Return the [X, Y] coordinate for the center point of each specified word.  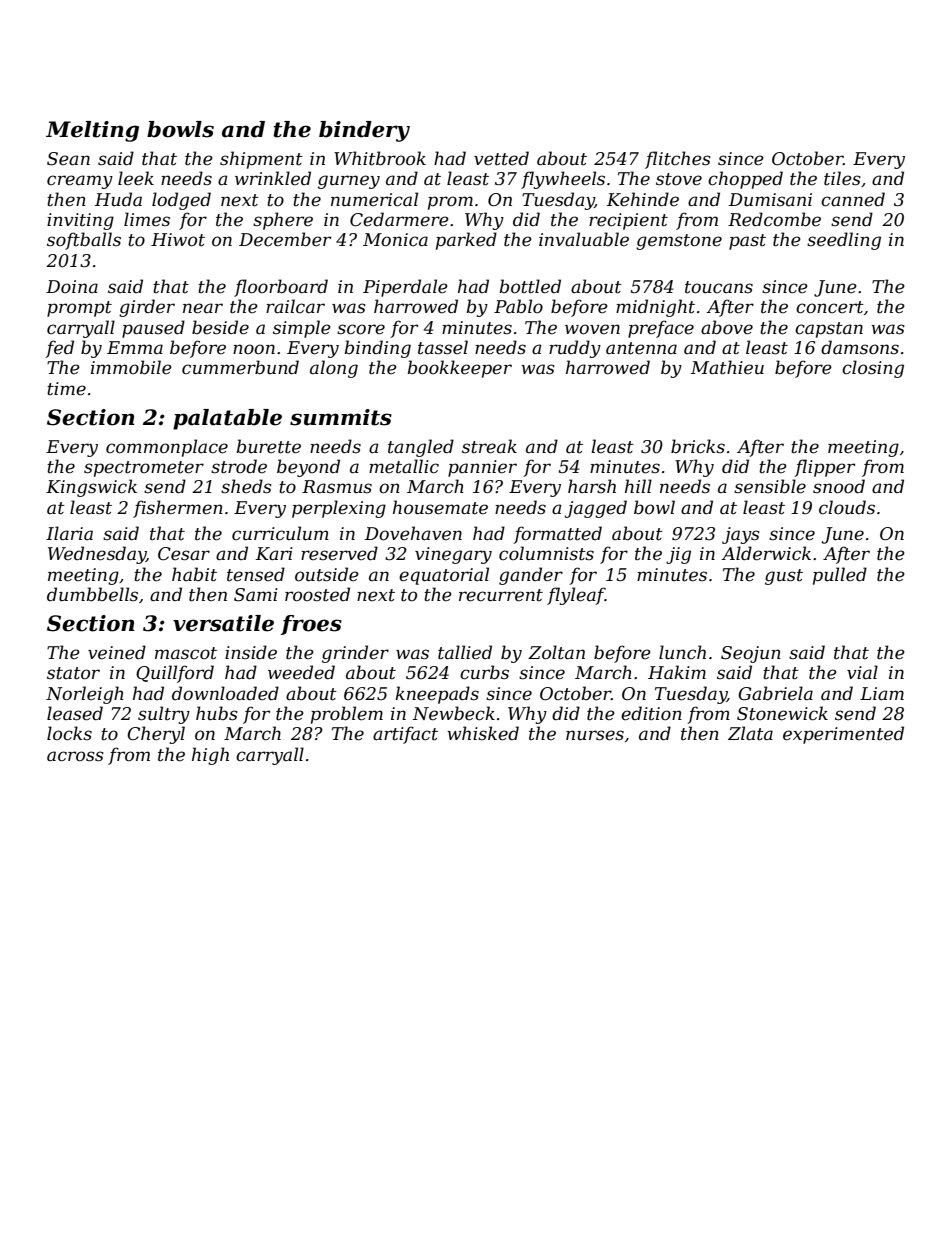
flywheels [563, 180]
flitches [678, 160]
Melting [92, 131]
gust [784, 577]
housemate [440, 507]
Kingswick [91, 488]
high [210, 756]
